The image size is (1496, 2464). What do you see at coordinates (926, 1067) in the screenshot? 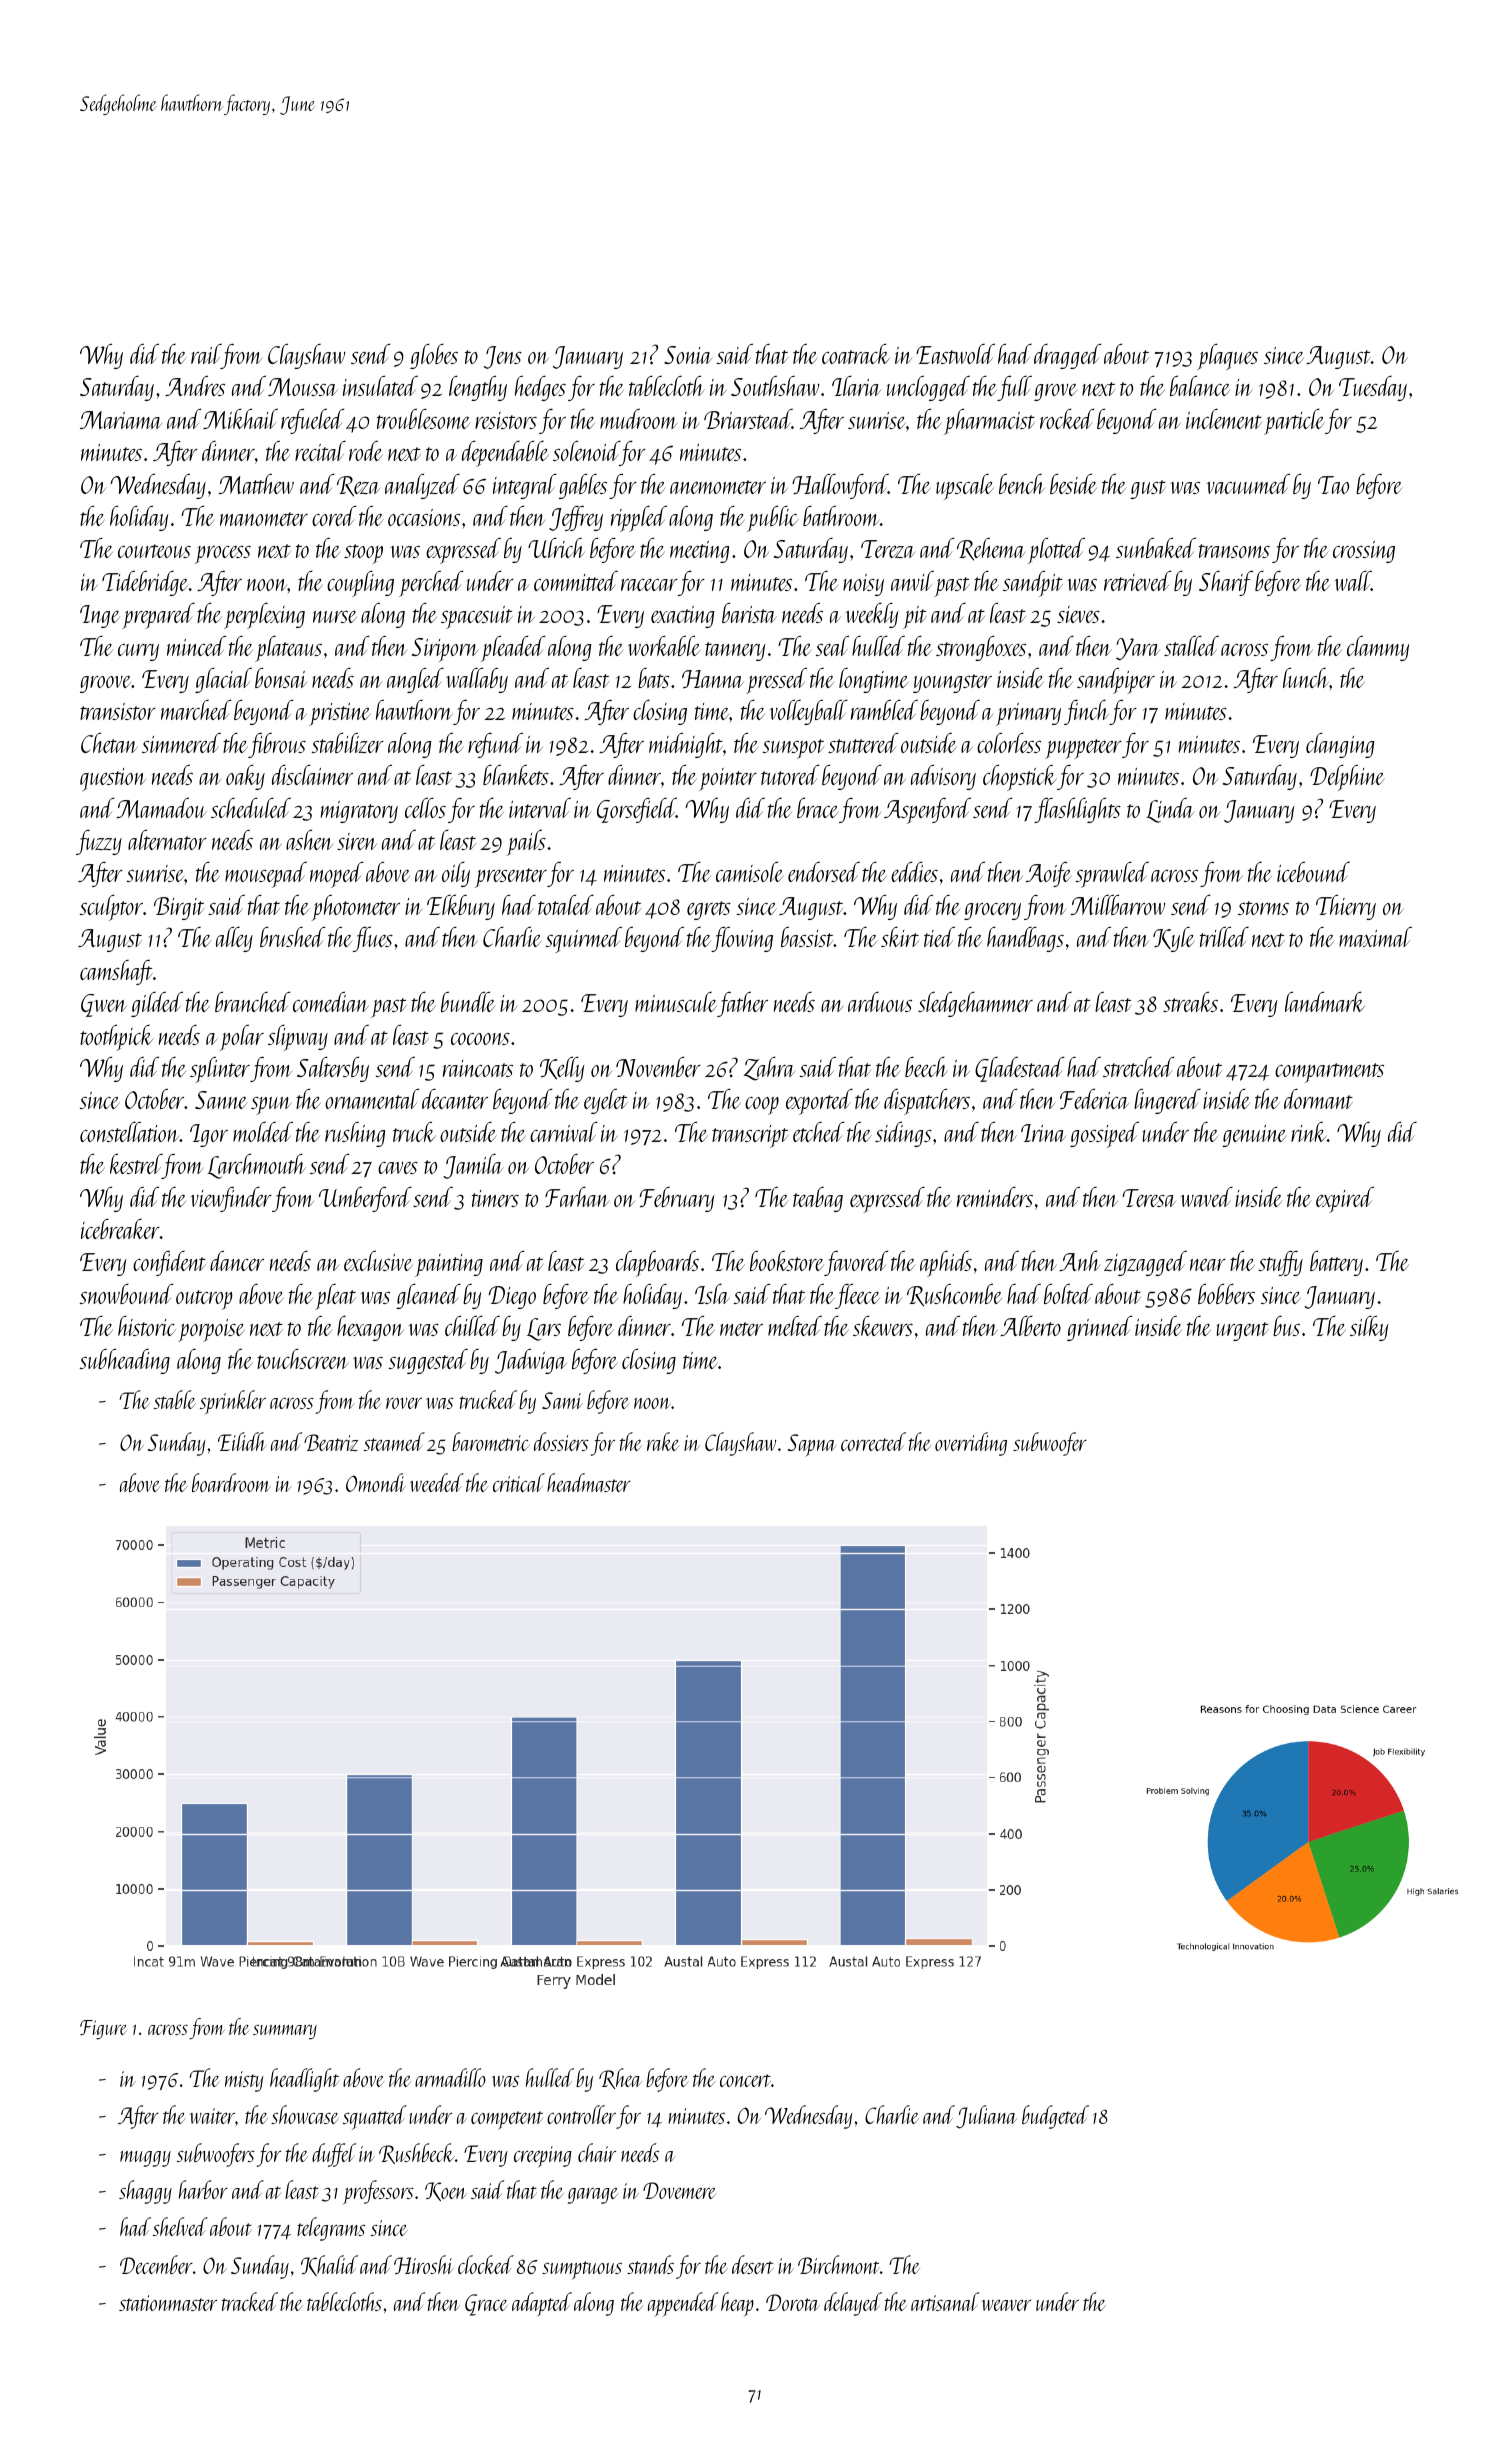
I see `beech` at bounding box center [926, 1067].
